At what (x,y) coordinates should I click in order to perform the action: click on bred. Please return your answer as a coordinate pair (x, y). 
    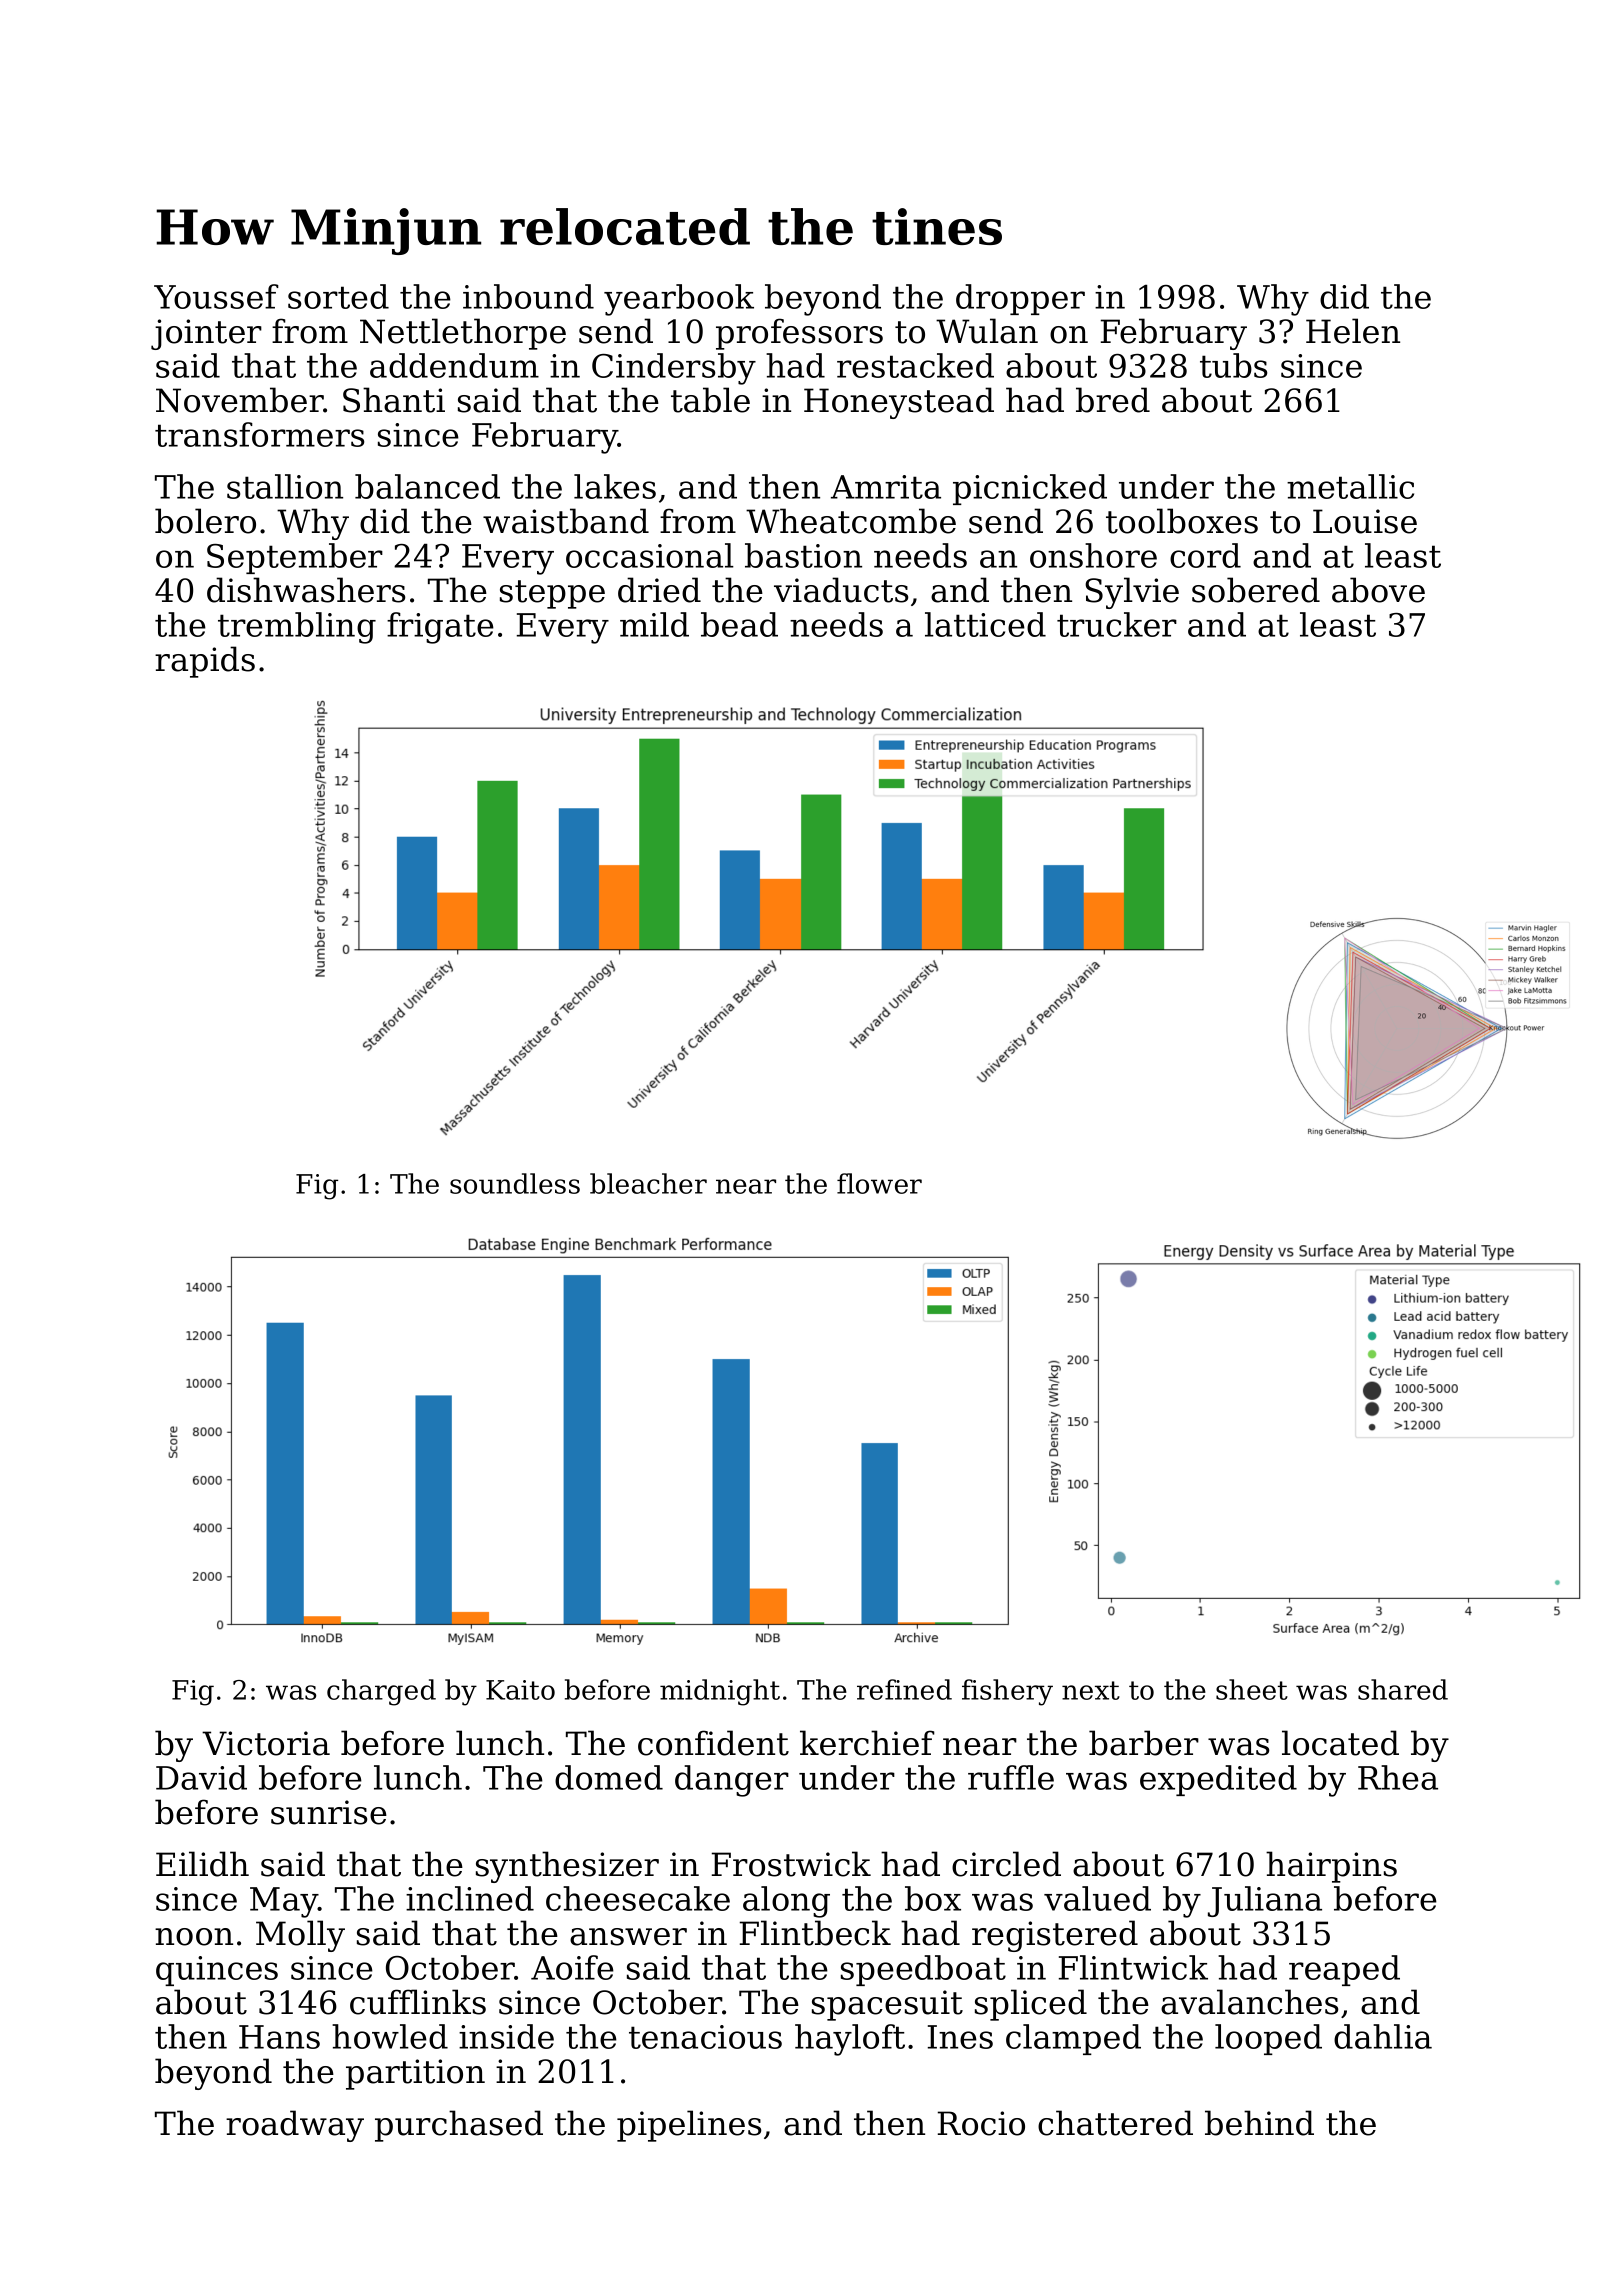
    Looking at the image, I should click on (1113, 400).
